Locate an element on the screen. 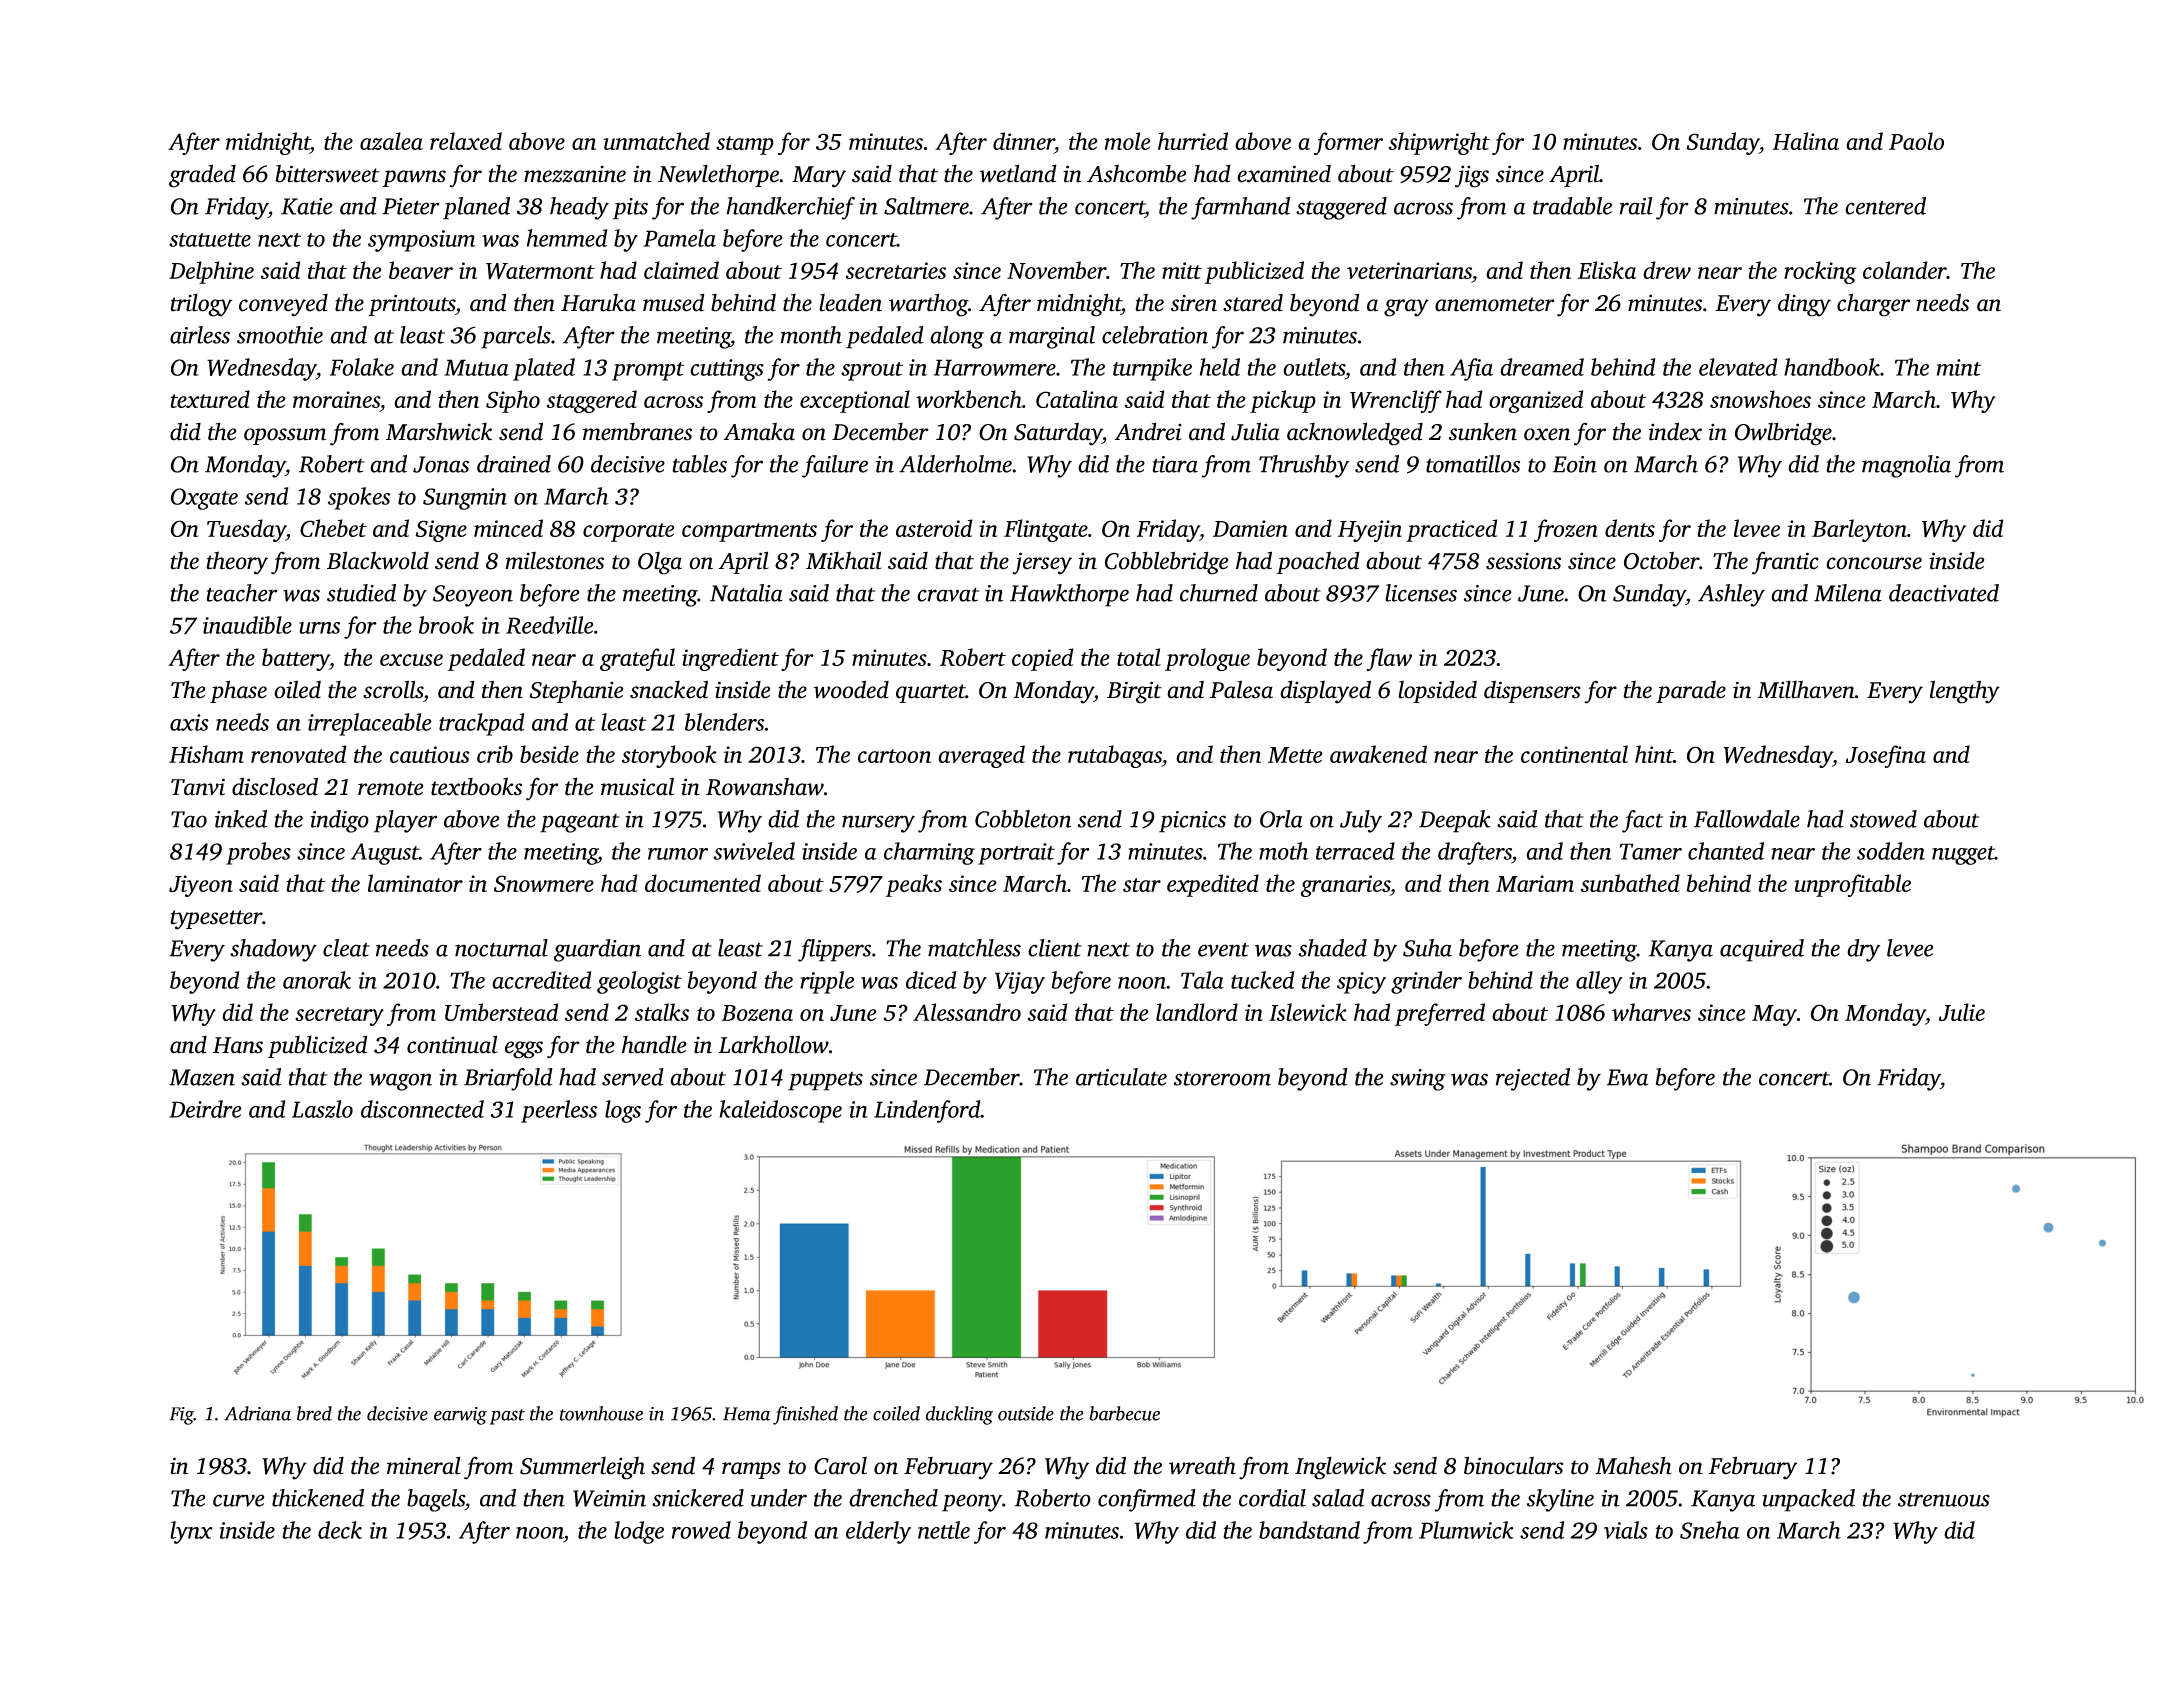  Deirdre is located at coordinates (205, 1109).
